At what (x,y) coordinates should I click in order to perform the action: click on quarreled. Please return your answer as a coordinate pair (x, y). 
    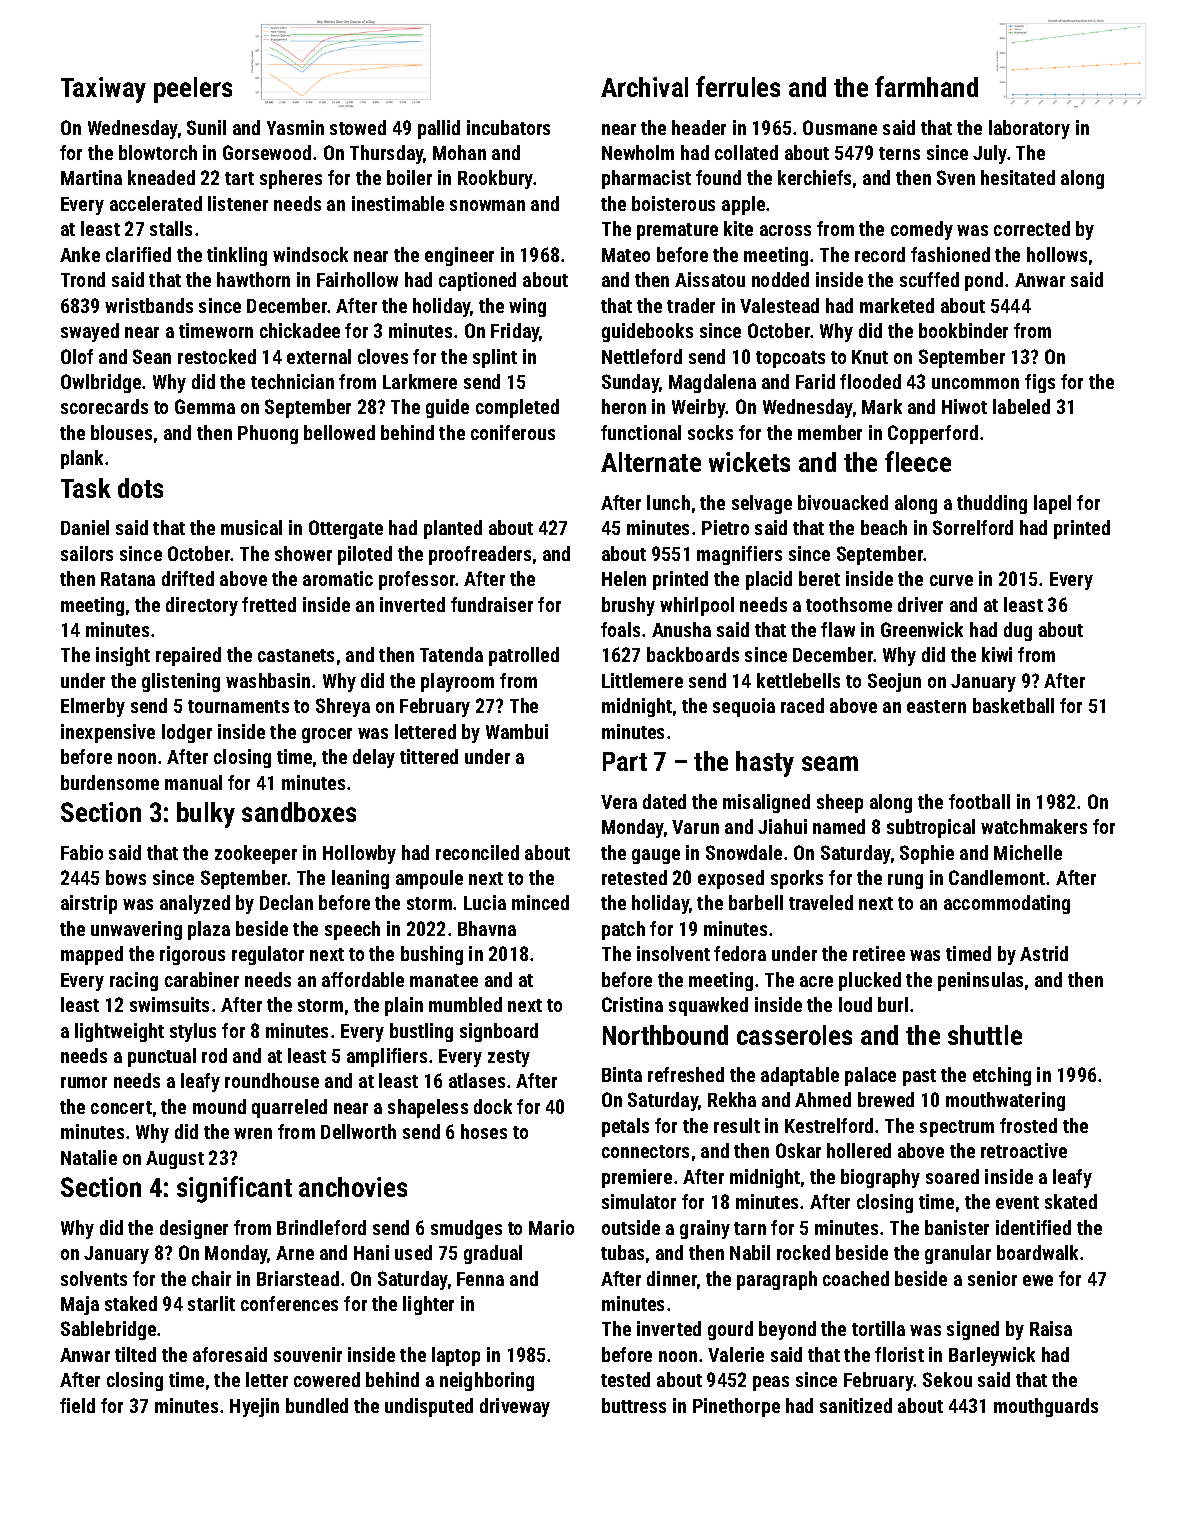
    Looking at the image, I should click on (289, 1108).
